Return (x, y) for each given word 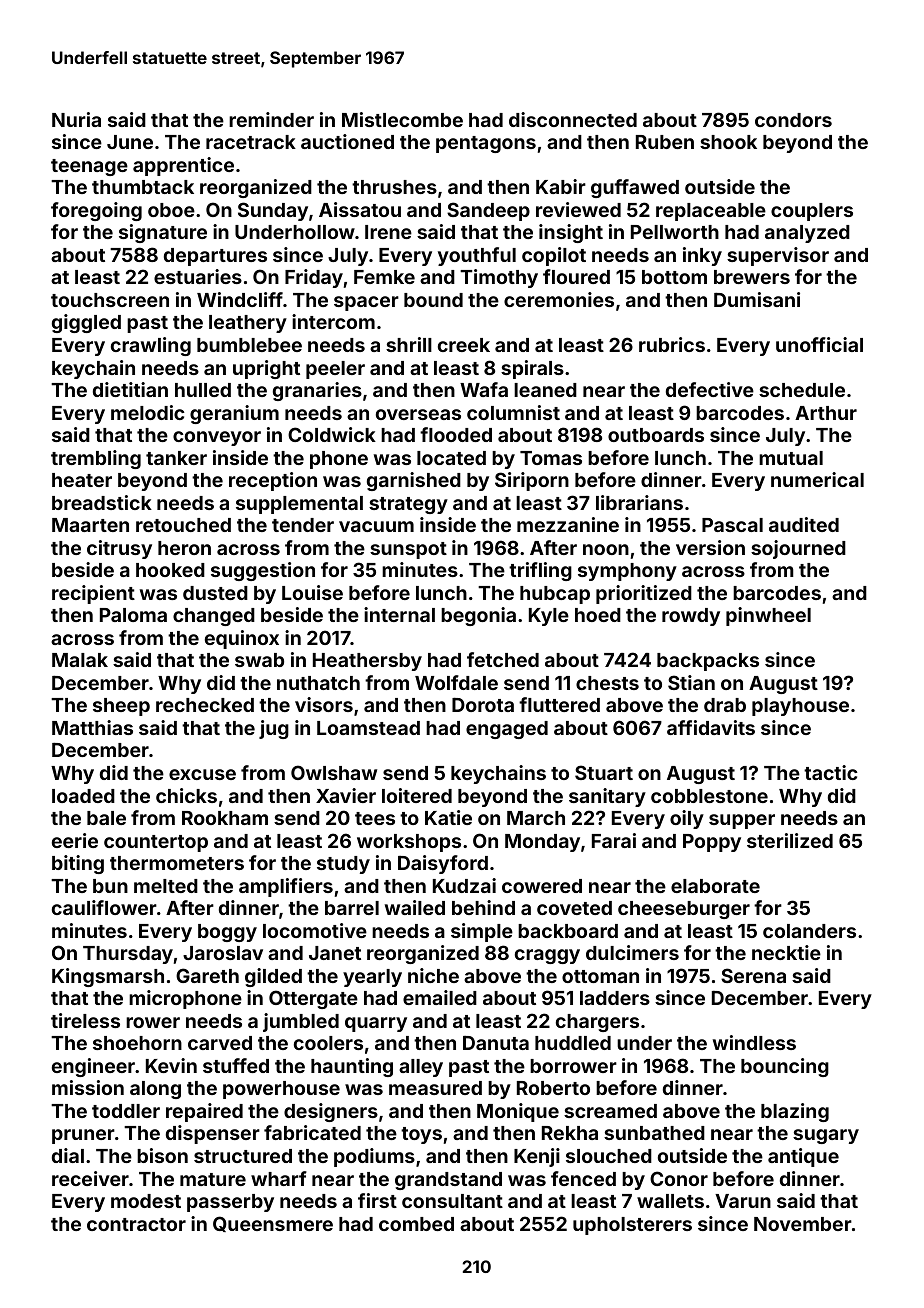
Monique (518, 1112)
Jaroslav (223, 953)
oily (687, 819)
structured (243, 1156)
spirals (532, 369)
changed (214, 617)
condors (793, 120)
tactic (830, 772)
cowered (542, 886)
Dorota (483, 704)
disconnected (573, 119)
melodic (147, 412)
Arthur (826, 413)
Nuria (76, 119)
